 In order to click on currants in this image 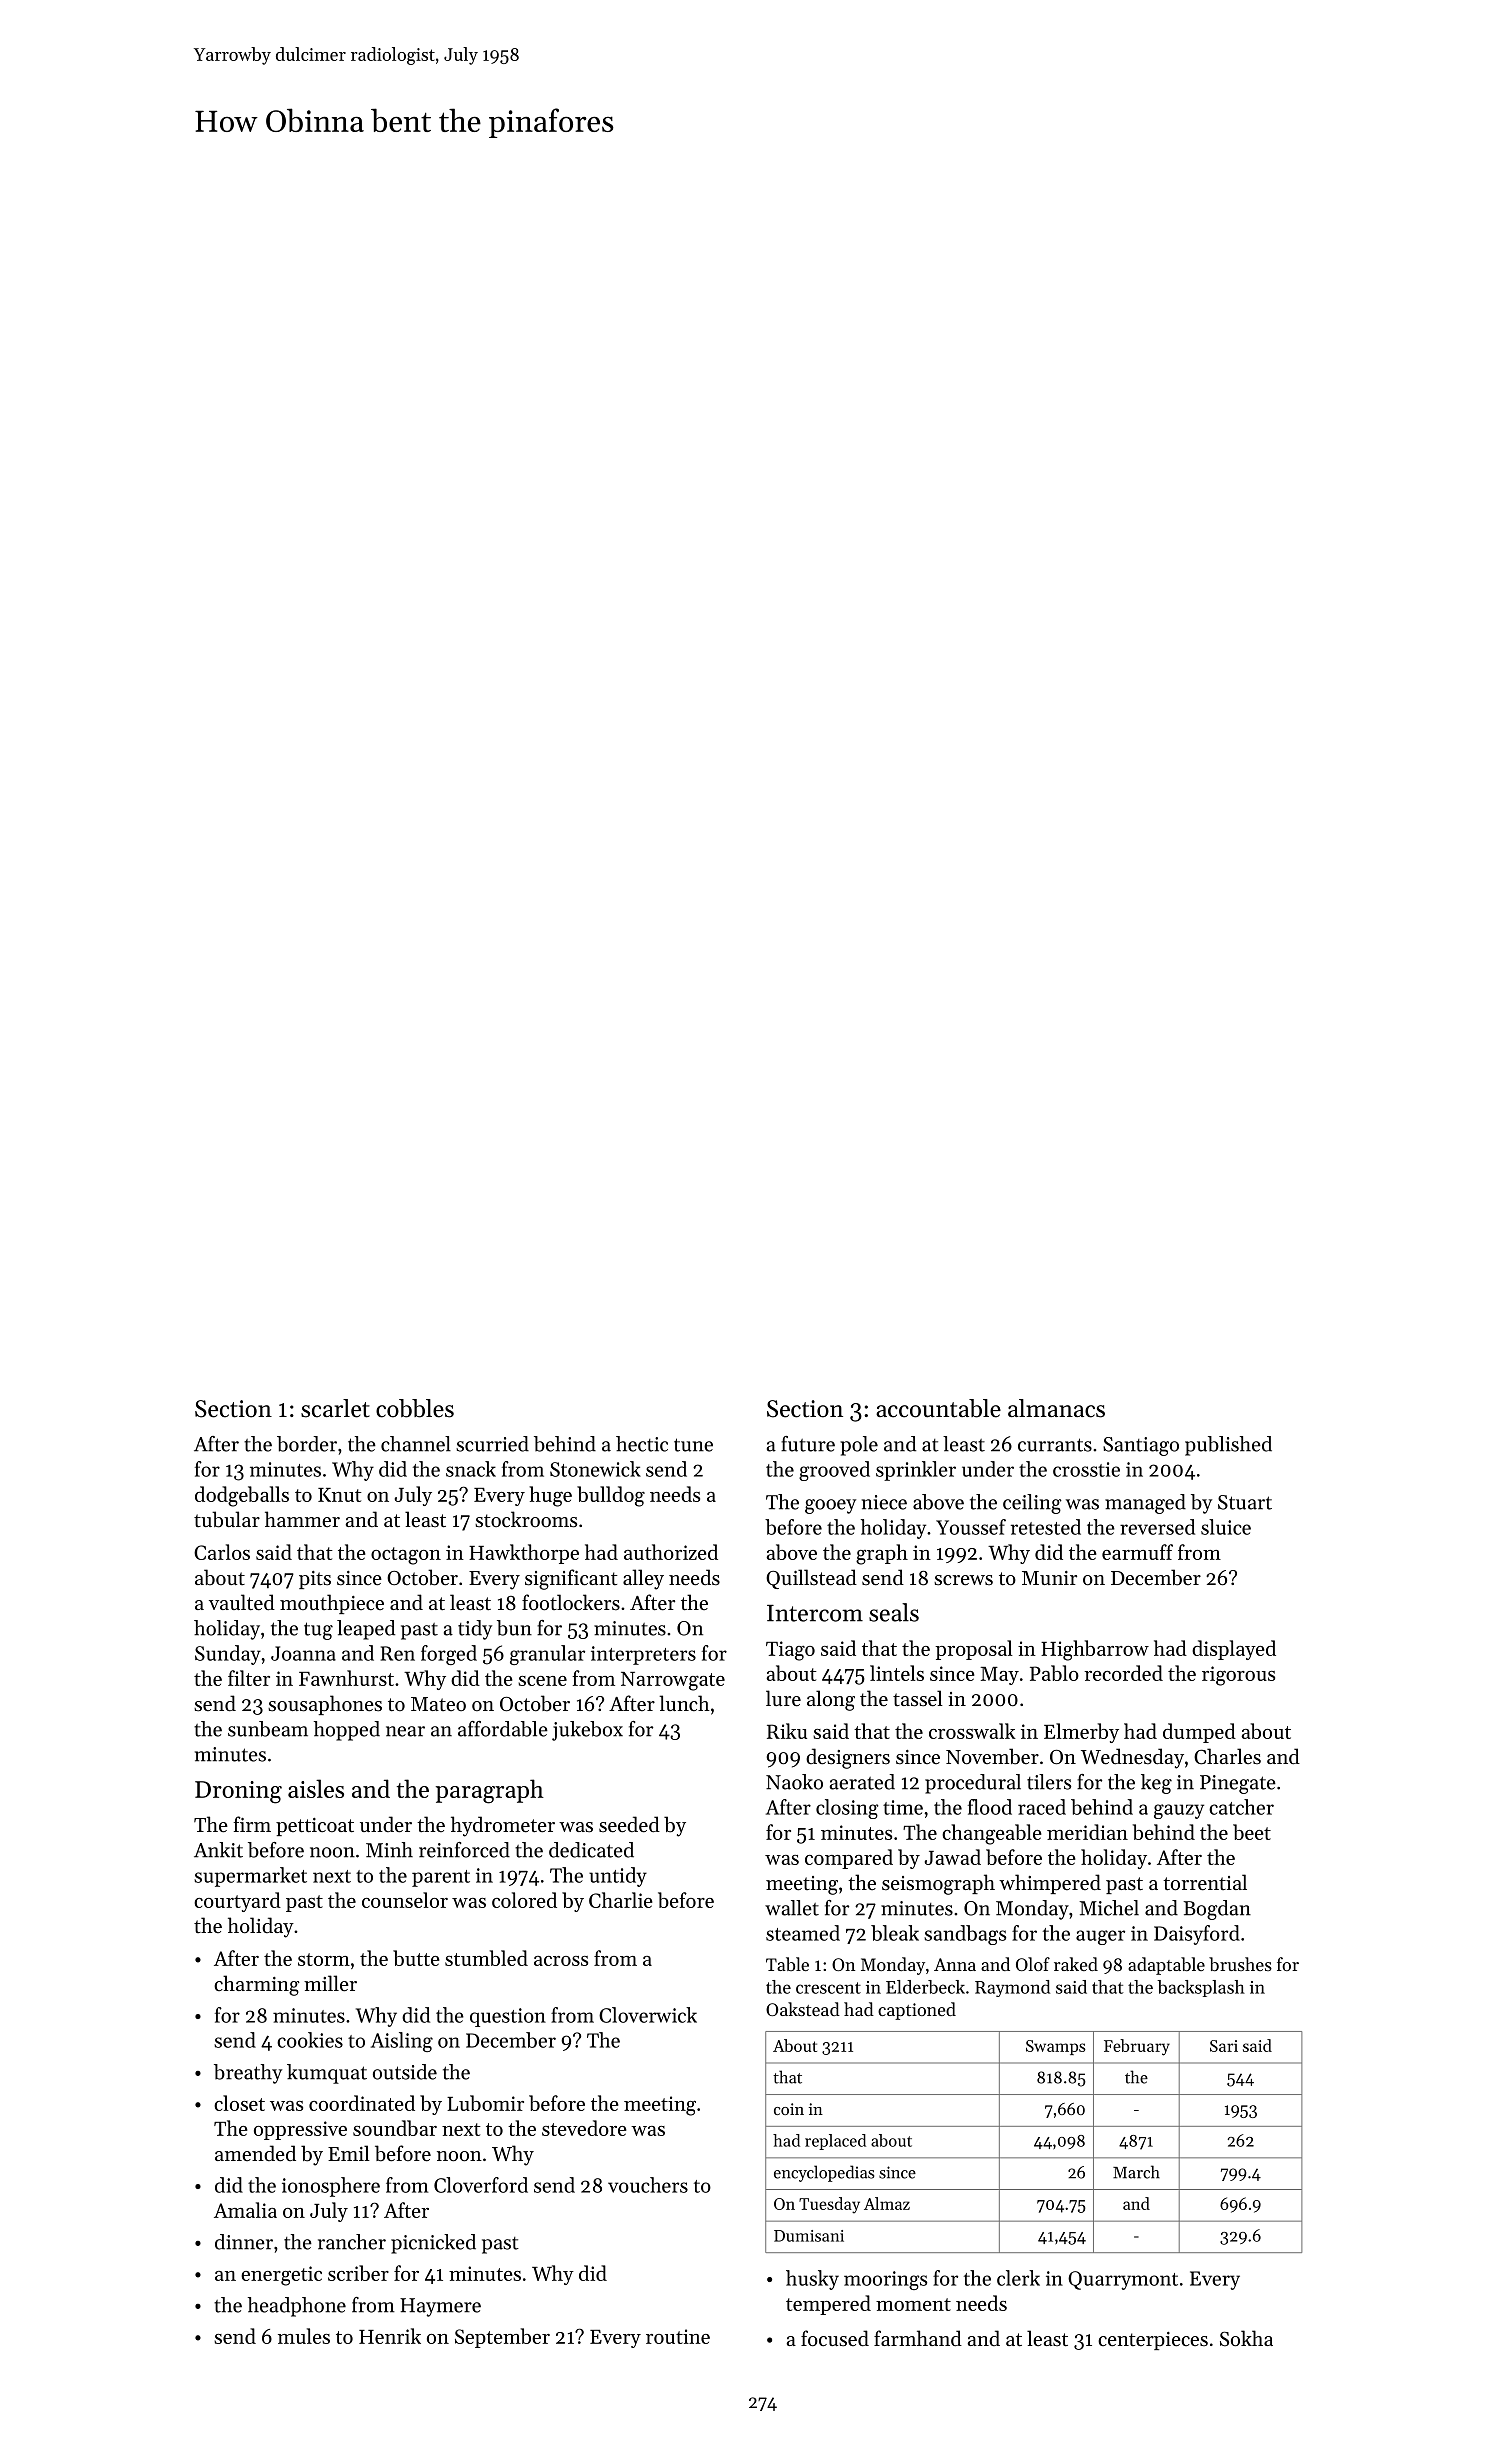, I will do `click(1055, 1445)`.
